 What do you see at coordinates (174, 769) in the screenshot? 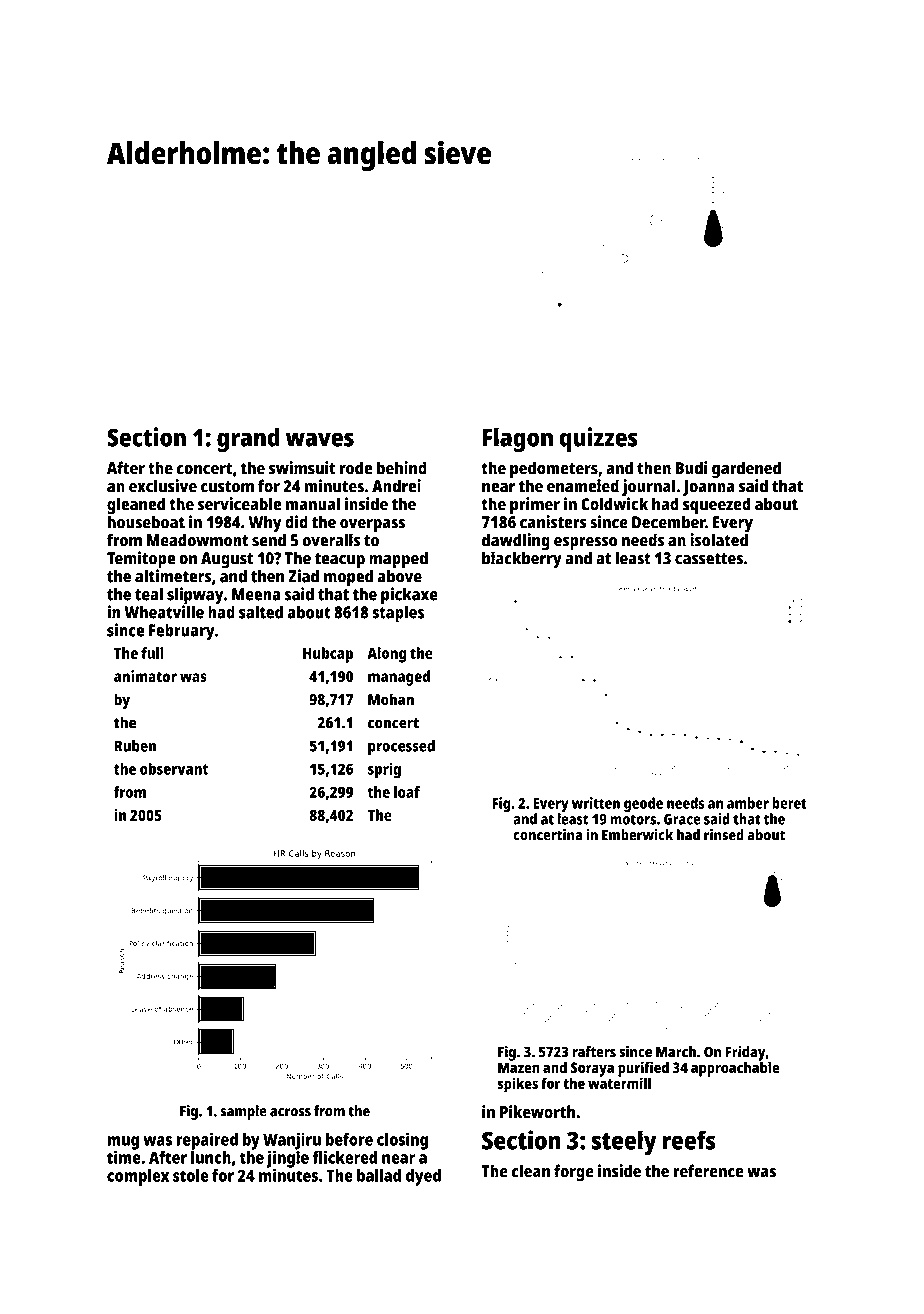
I see `observant` at bounding box center [174, 769].
